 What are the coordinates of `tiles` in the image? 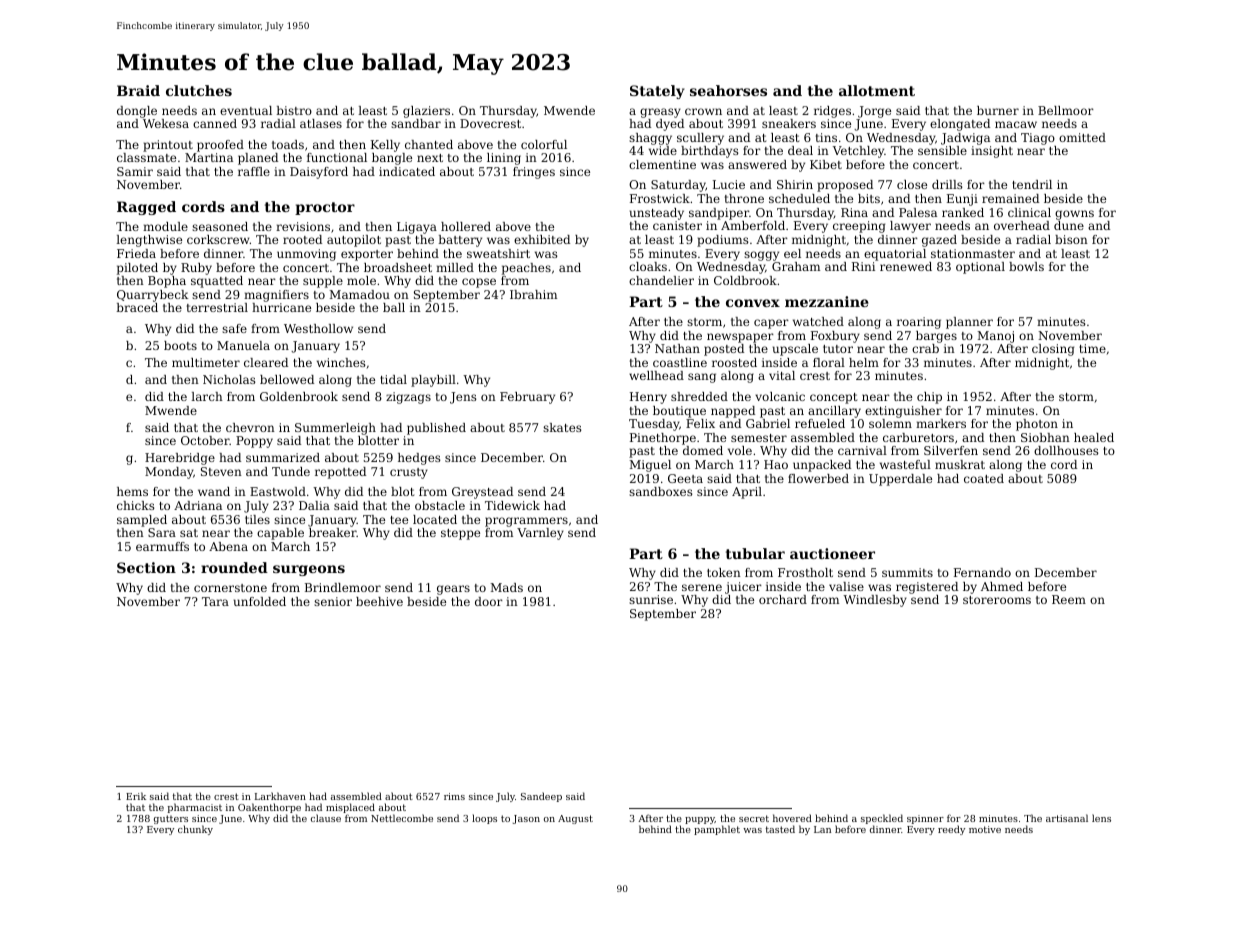 It's located at (257, 519).
